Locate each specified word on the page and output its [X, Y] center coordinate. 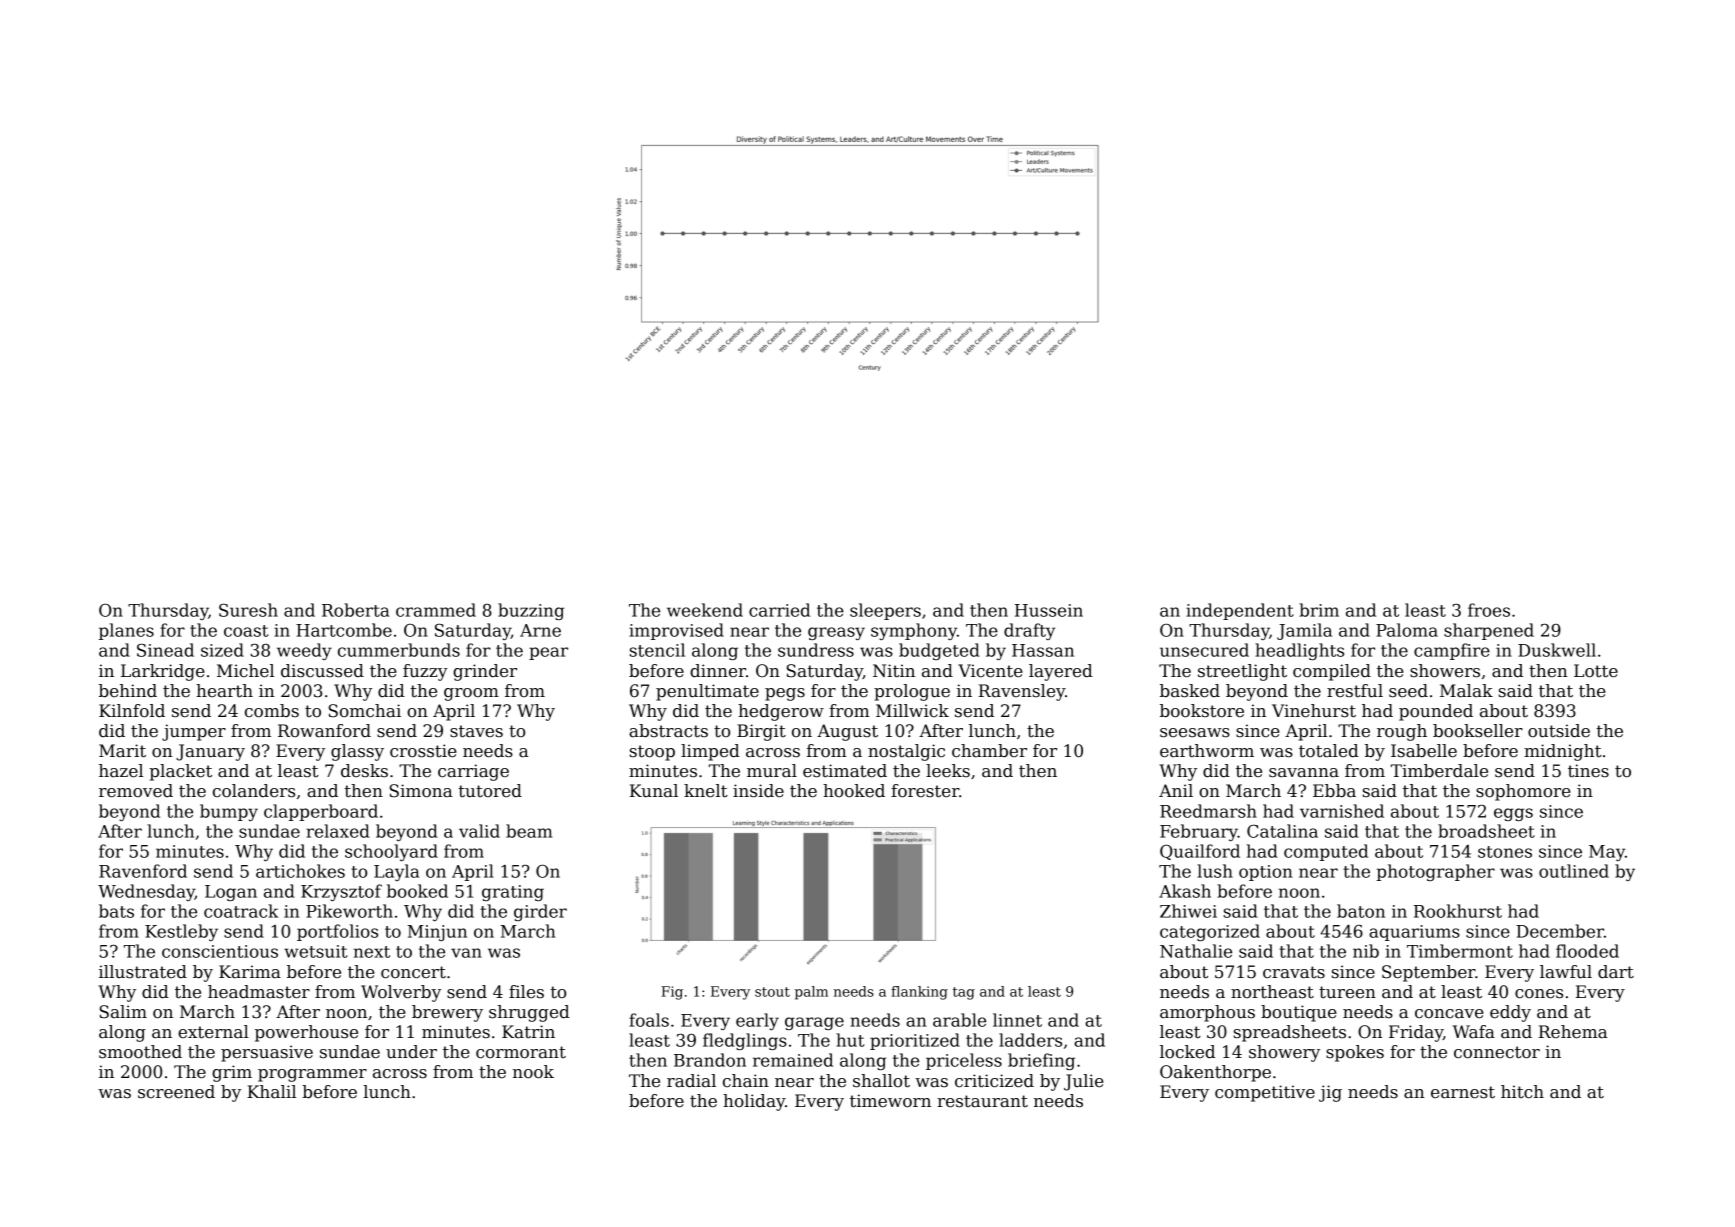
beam [529, 831]
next [372, 952]
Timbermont [1460, 951]
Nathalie [1196, 951]
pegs [785, 694]
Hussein [1049, 610]
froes [1489, 610]
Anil [1176, 790]
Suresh [248, 610]
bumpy [229, 812]
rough [1402, 732]
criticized [994, 1081]
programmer [312, 1075]
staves [476, 731]
